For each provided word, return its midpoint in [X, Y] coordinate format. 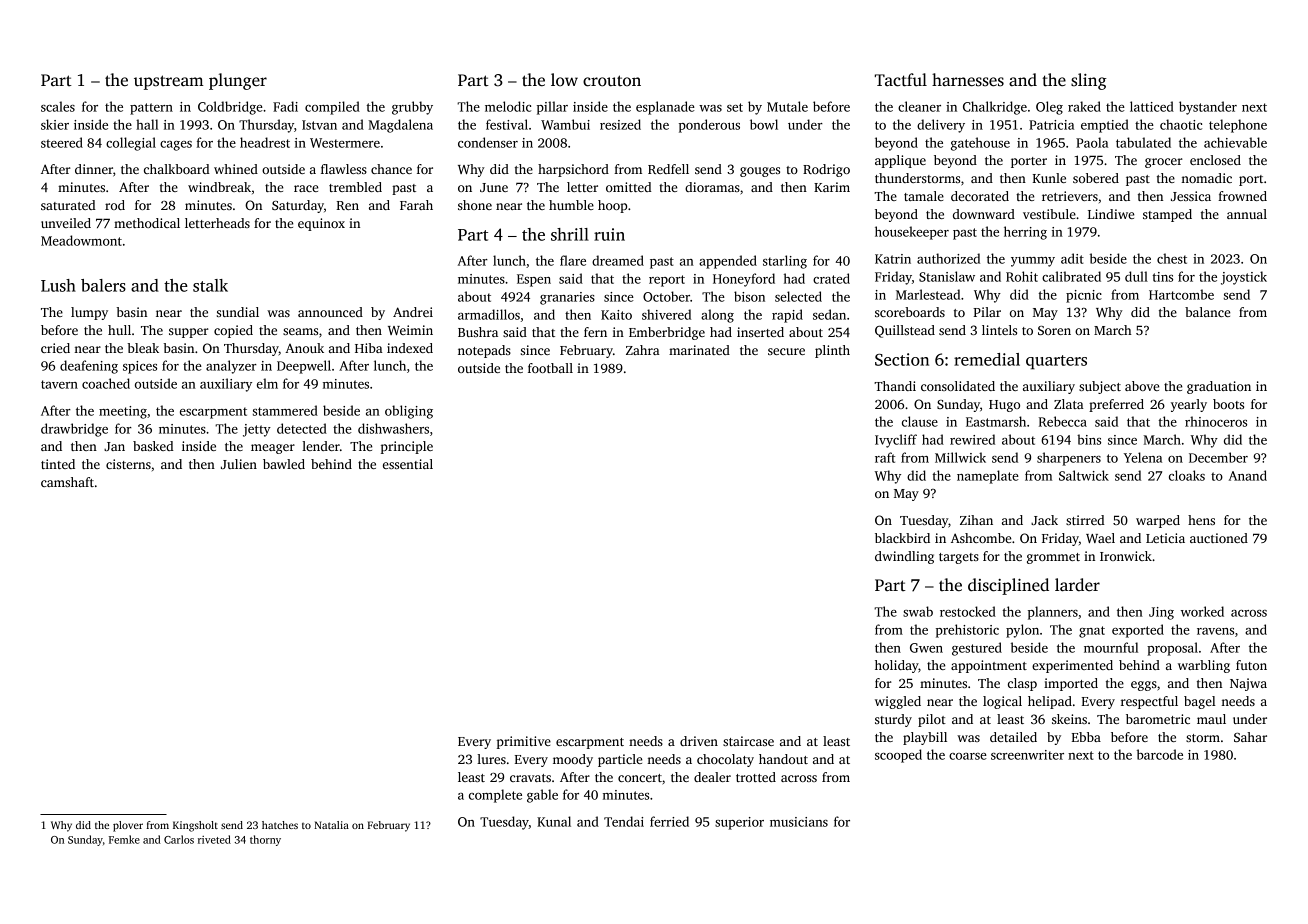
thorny [265, 840]
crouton [612, 81]
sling [1089, 81]
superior [739, 823]
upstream [169, 82]
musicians [799, 822]
